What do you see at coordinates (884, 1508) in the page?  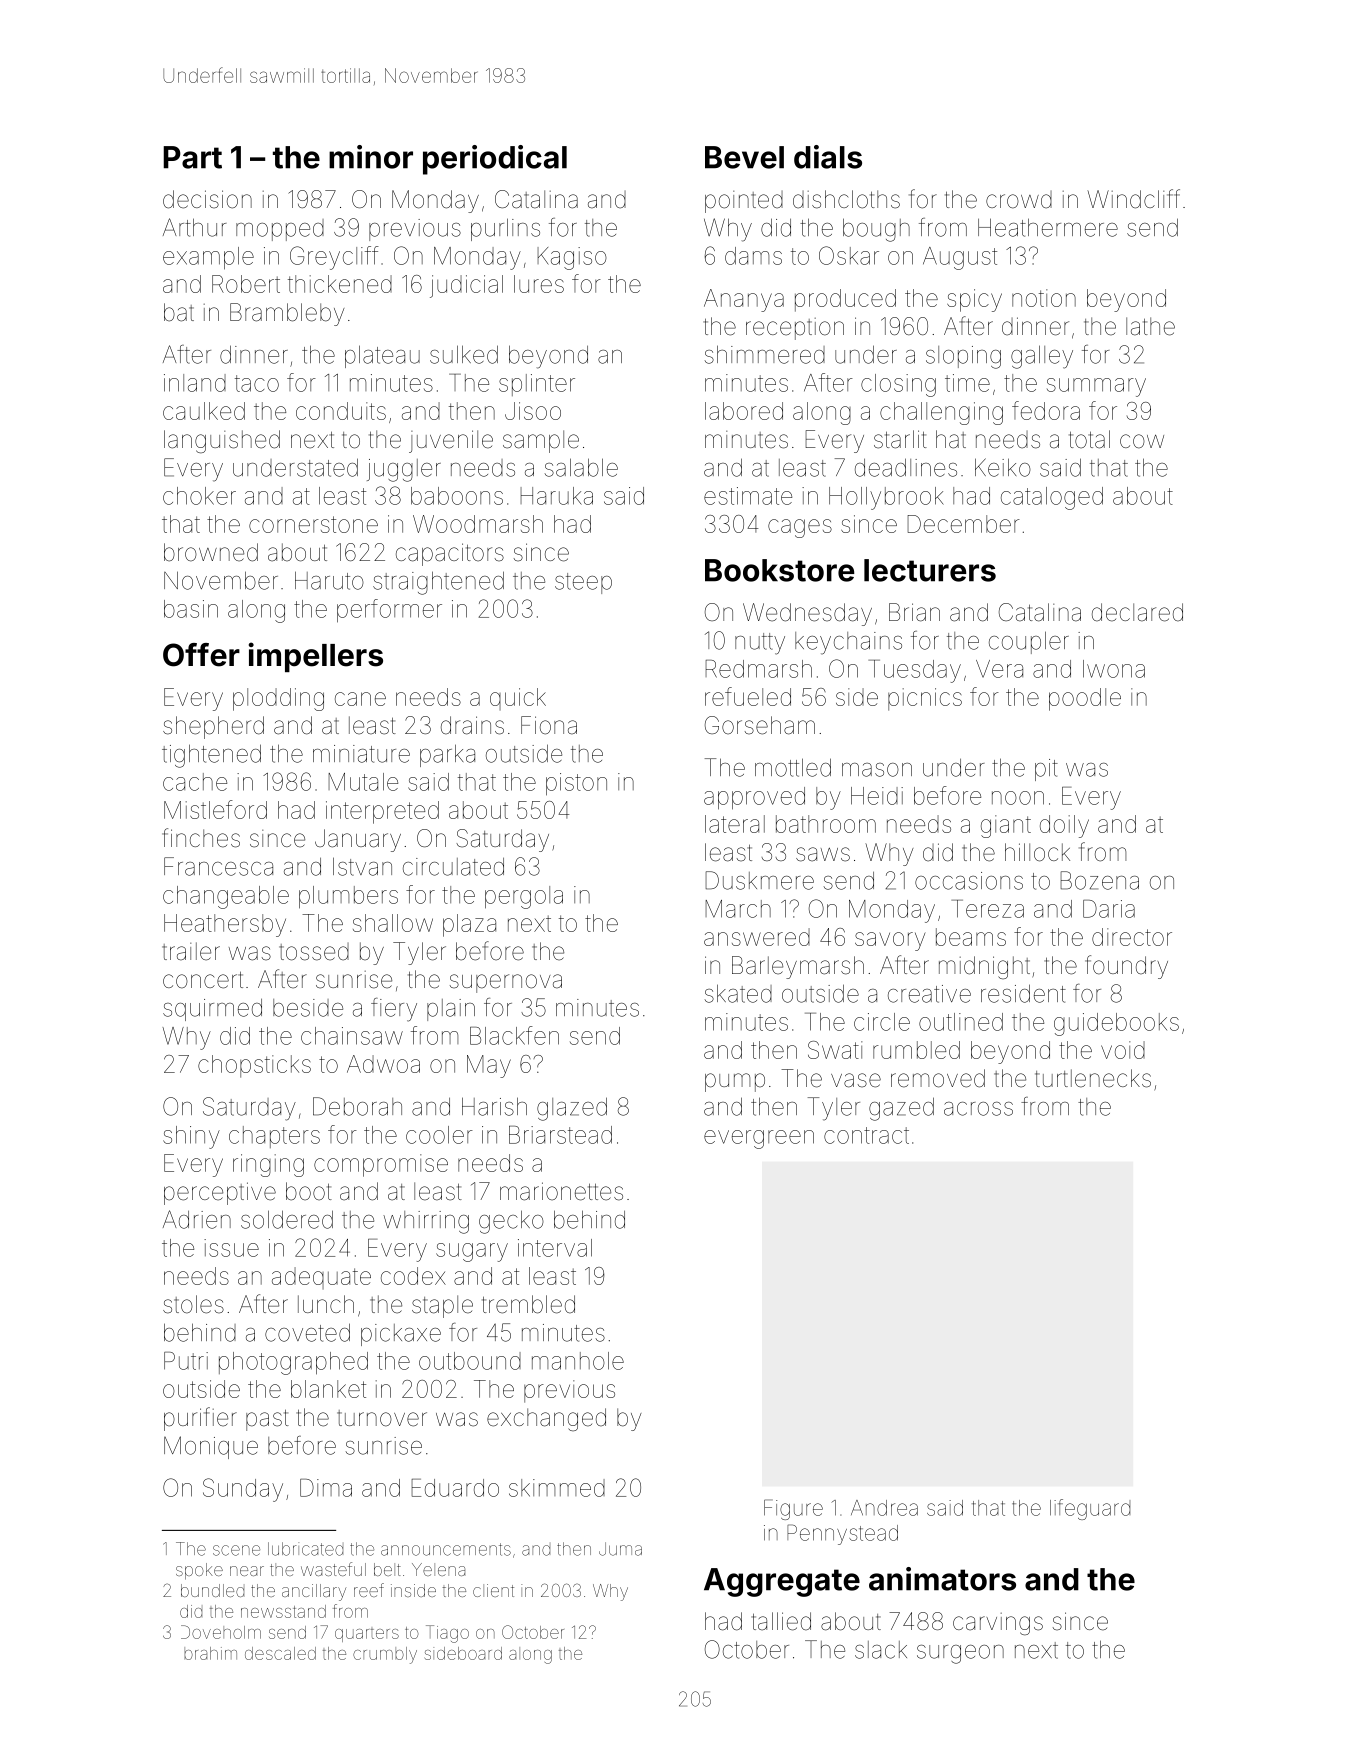 I see `Andrea` at bounding box center [884, 1508].
